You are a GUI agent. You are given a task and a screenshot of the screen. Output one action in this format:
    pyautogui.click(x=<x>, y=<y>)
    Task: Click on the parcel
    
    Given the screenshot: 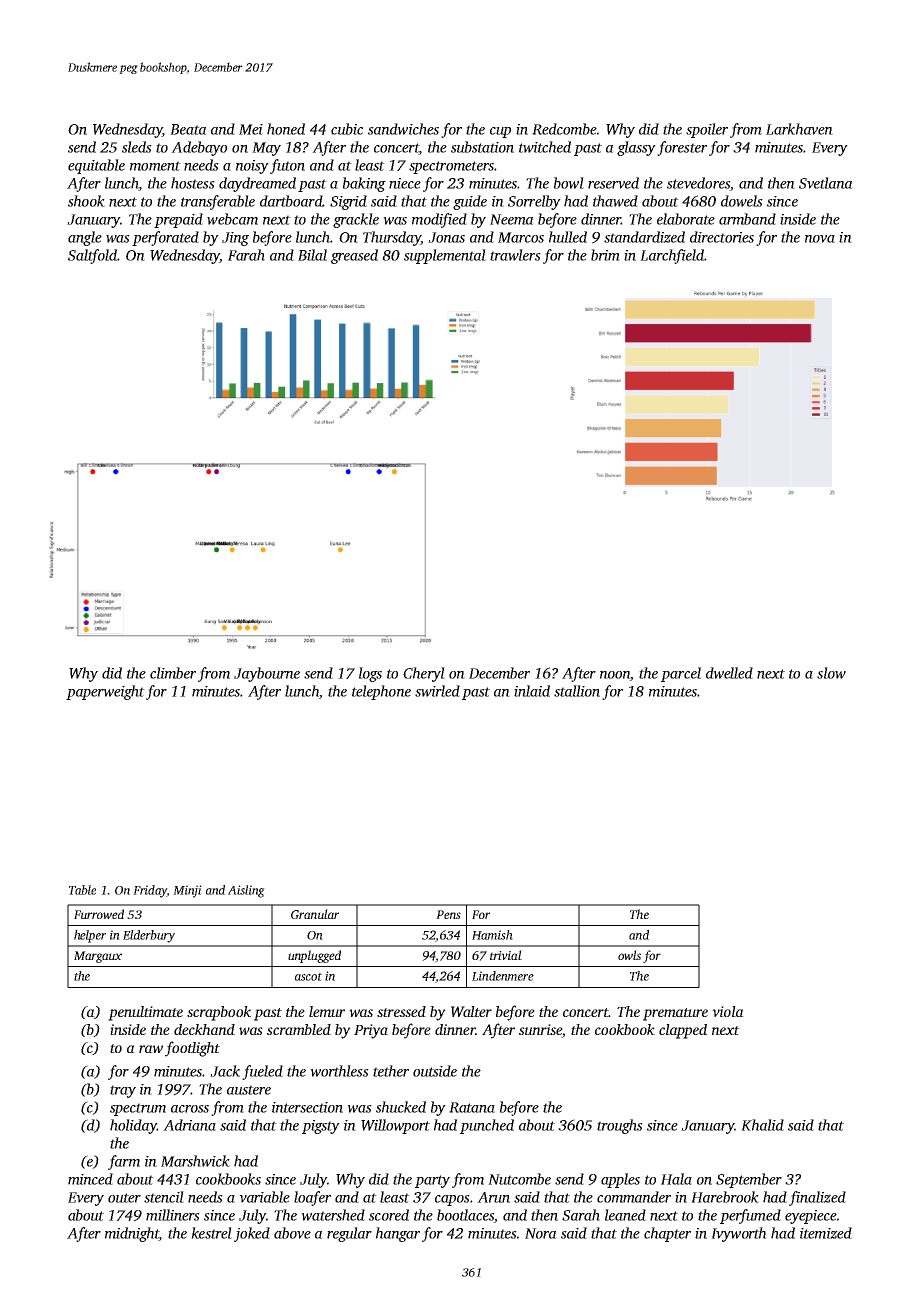 What is the action you would take?
    pyautogui.click(x=681, y=674)
